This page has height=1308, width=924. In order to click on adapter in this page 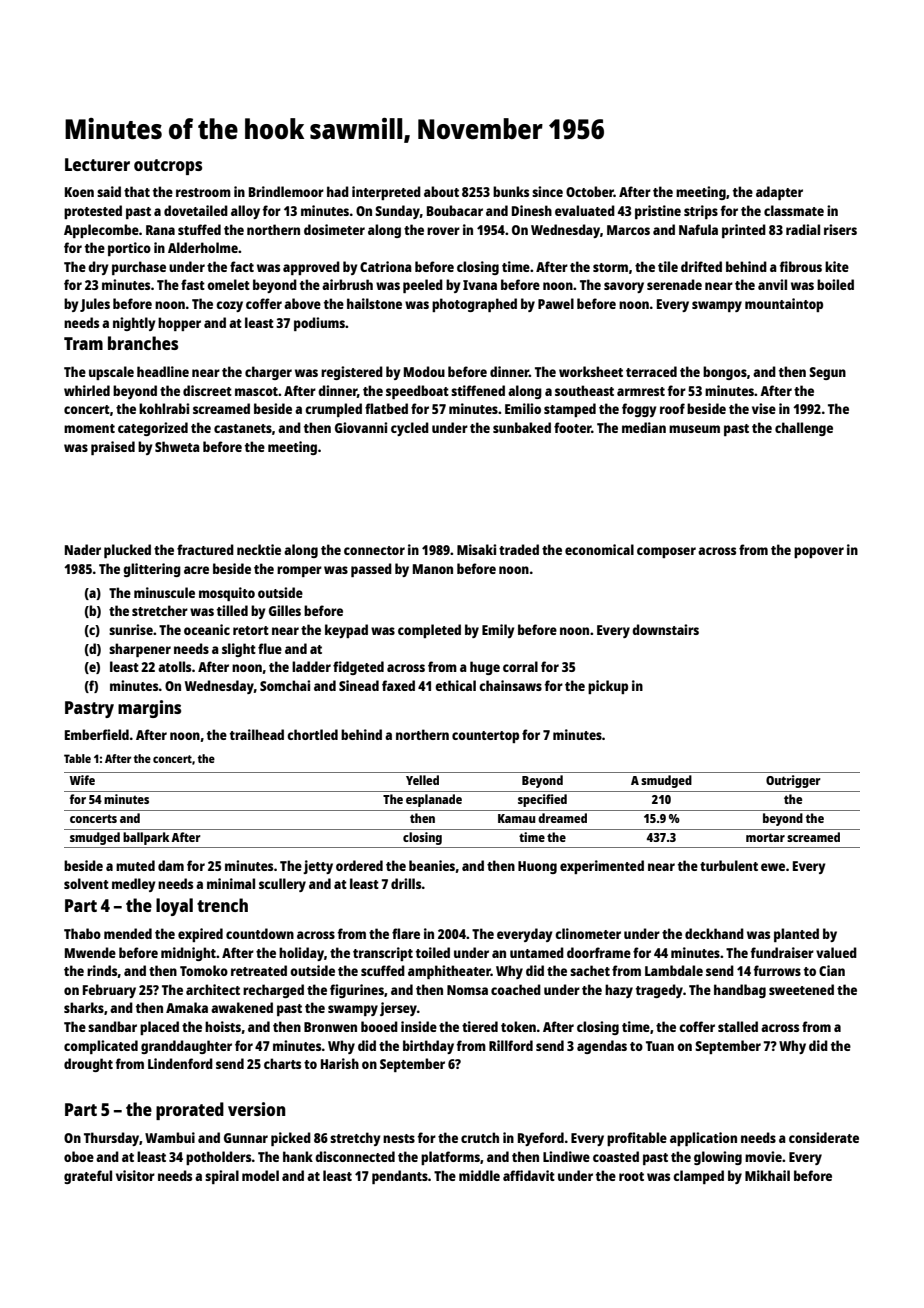, I will do `click(779, 193)`.
